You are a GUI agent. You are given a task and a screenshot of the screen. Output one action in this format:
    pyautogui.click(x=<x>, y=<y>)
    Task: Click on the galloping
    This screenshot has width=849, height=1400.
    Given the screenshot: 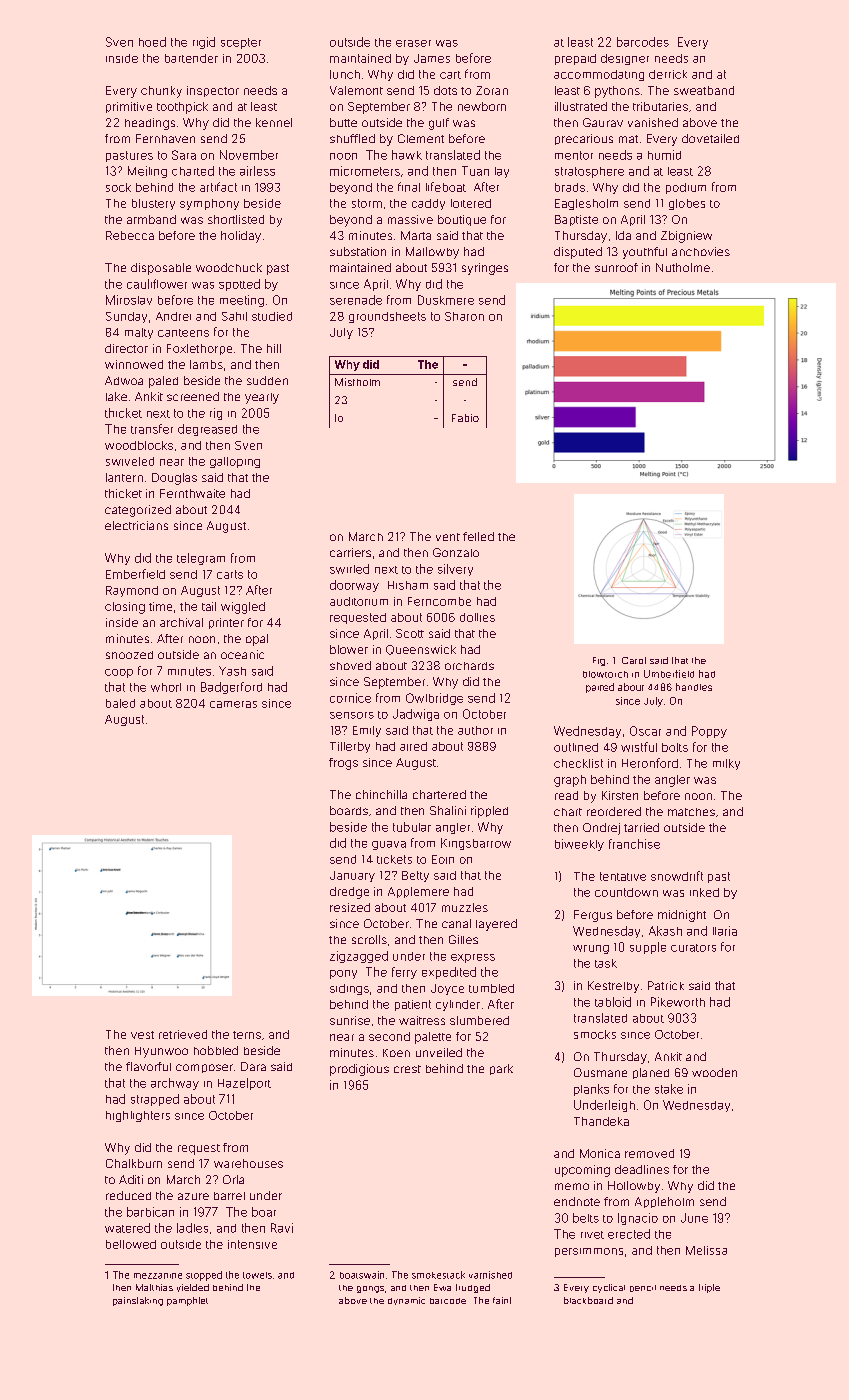 What is the action you would take?
    pyautogui.click(x=235, y=462)
